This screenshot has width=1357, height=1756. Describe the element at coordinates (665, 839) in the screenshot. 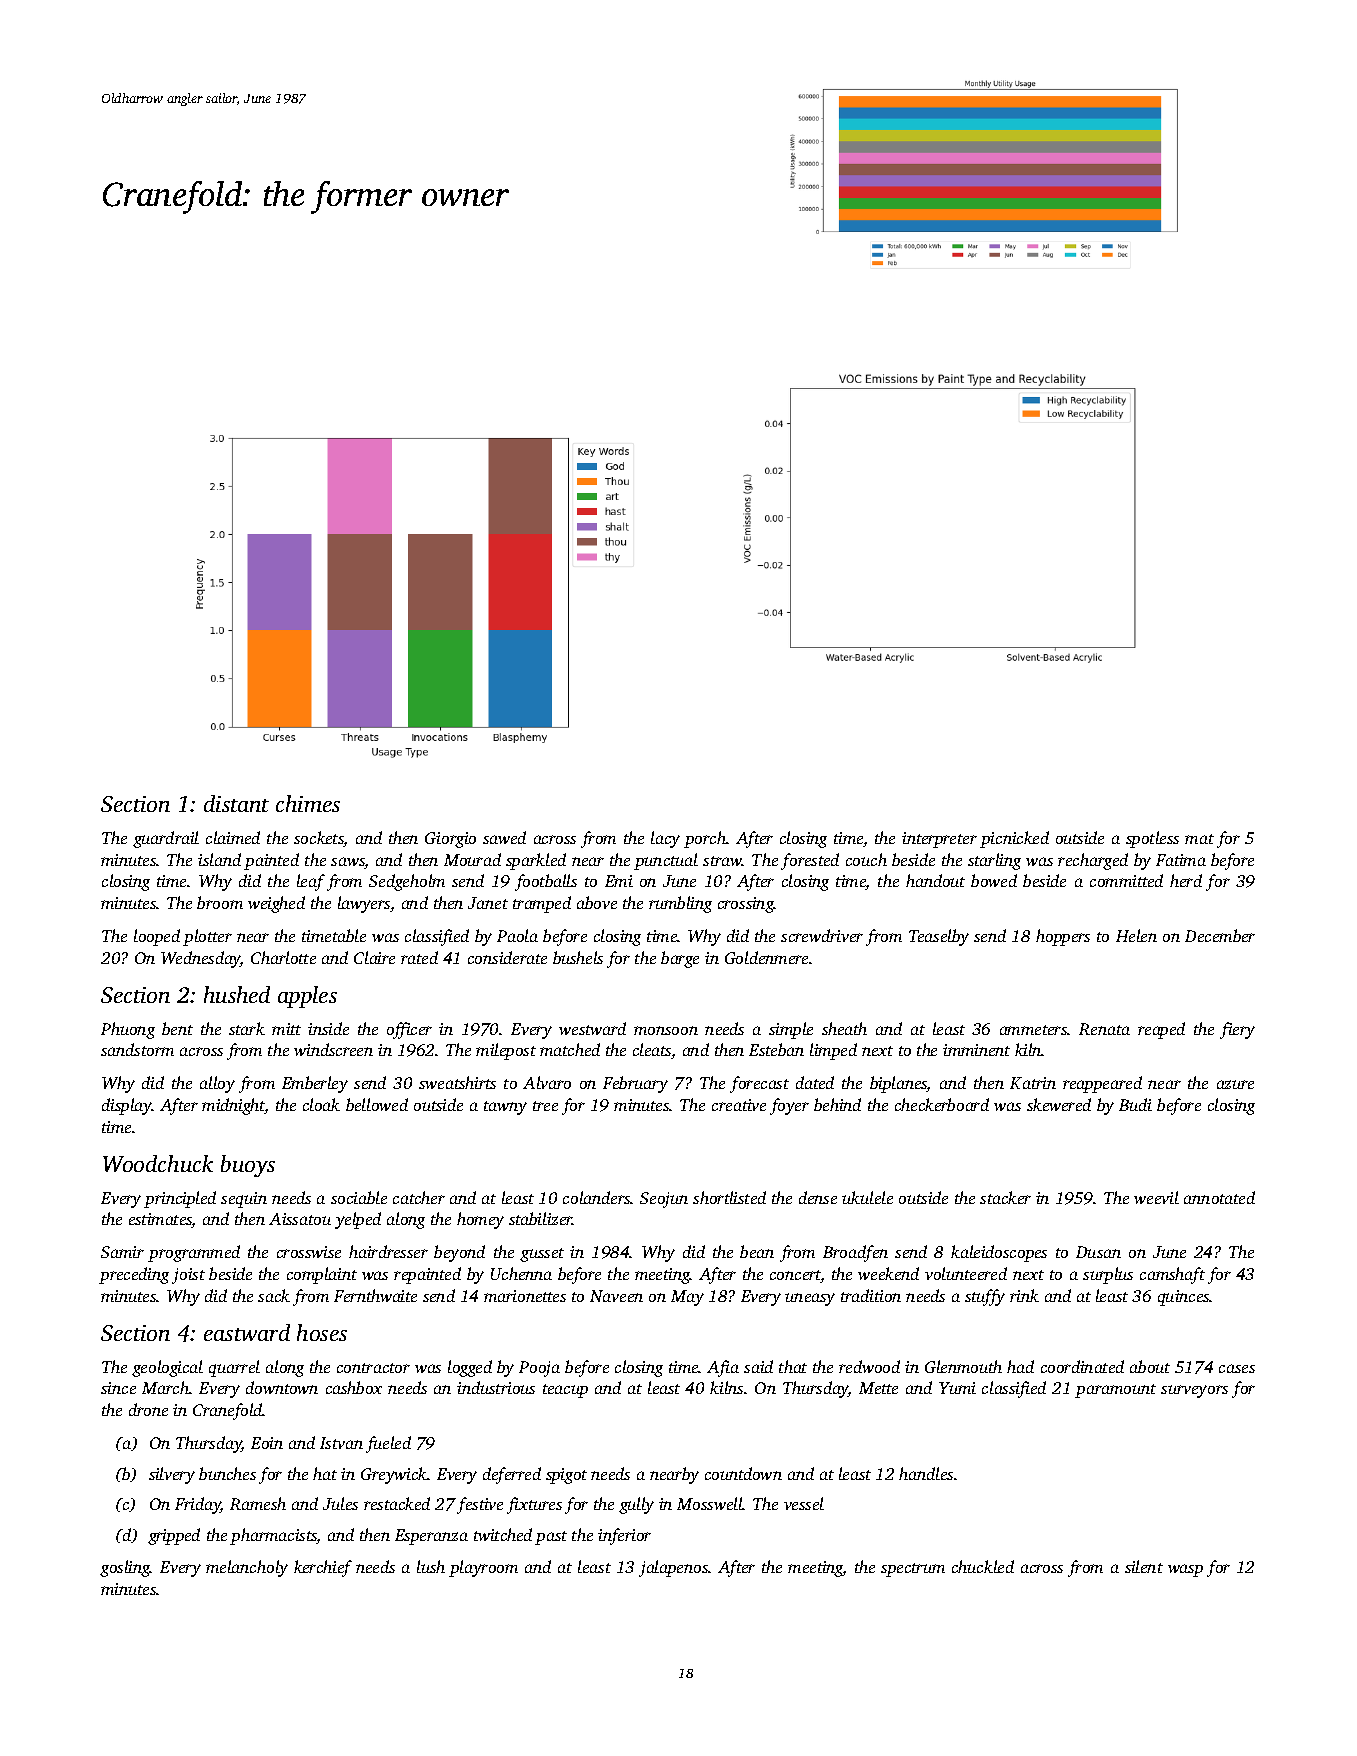

I see `lacy` at that location.
